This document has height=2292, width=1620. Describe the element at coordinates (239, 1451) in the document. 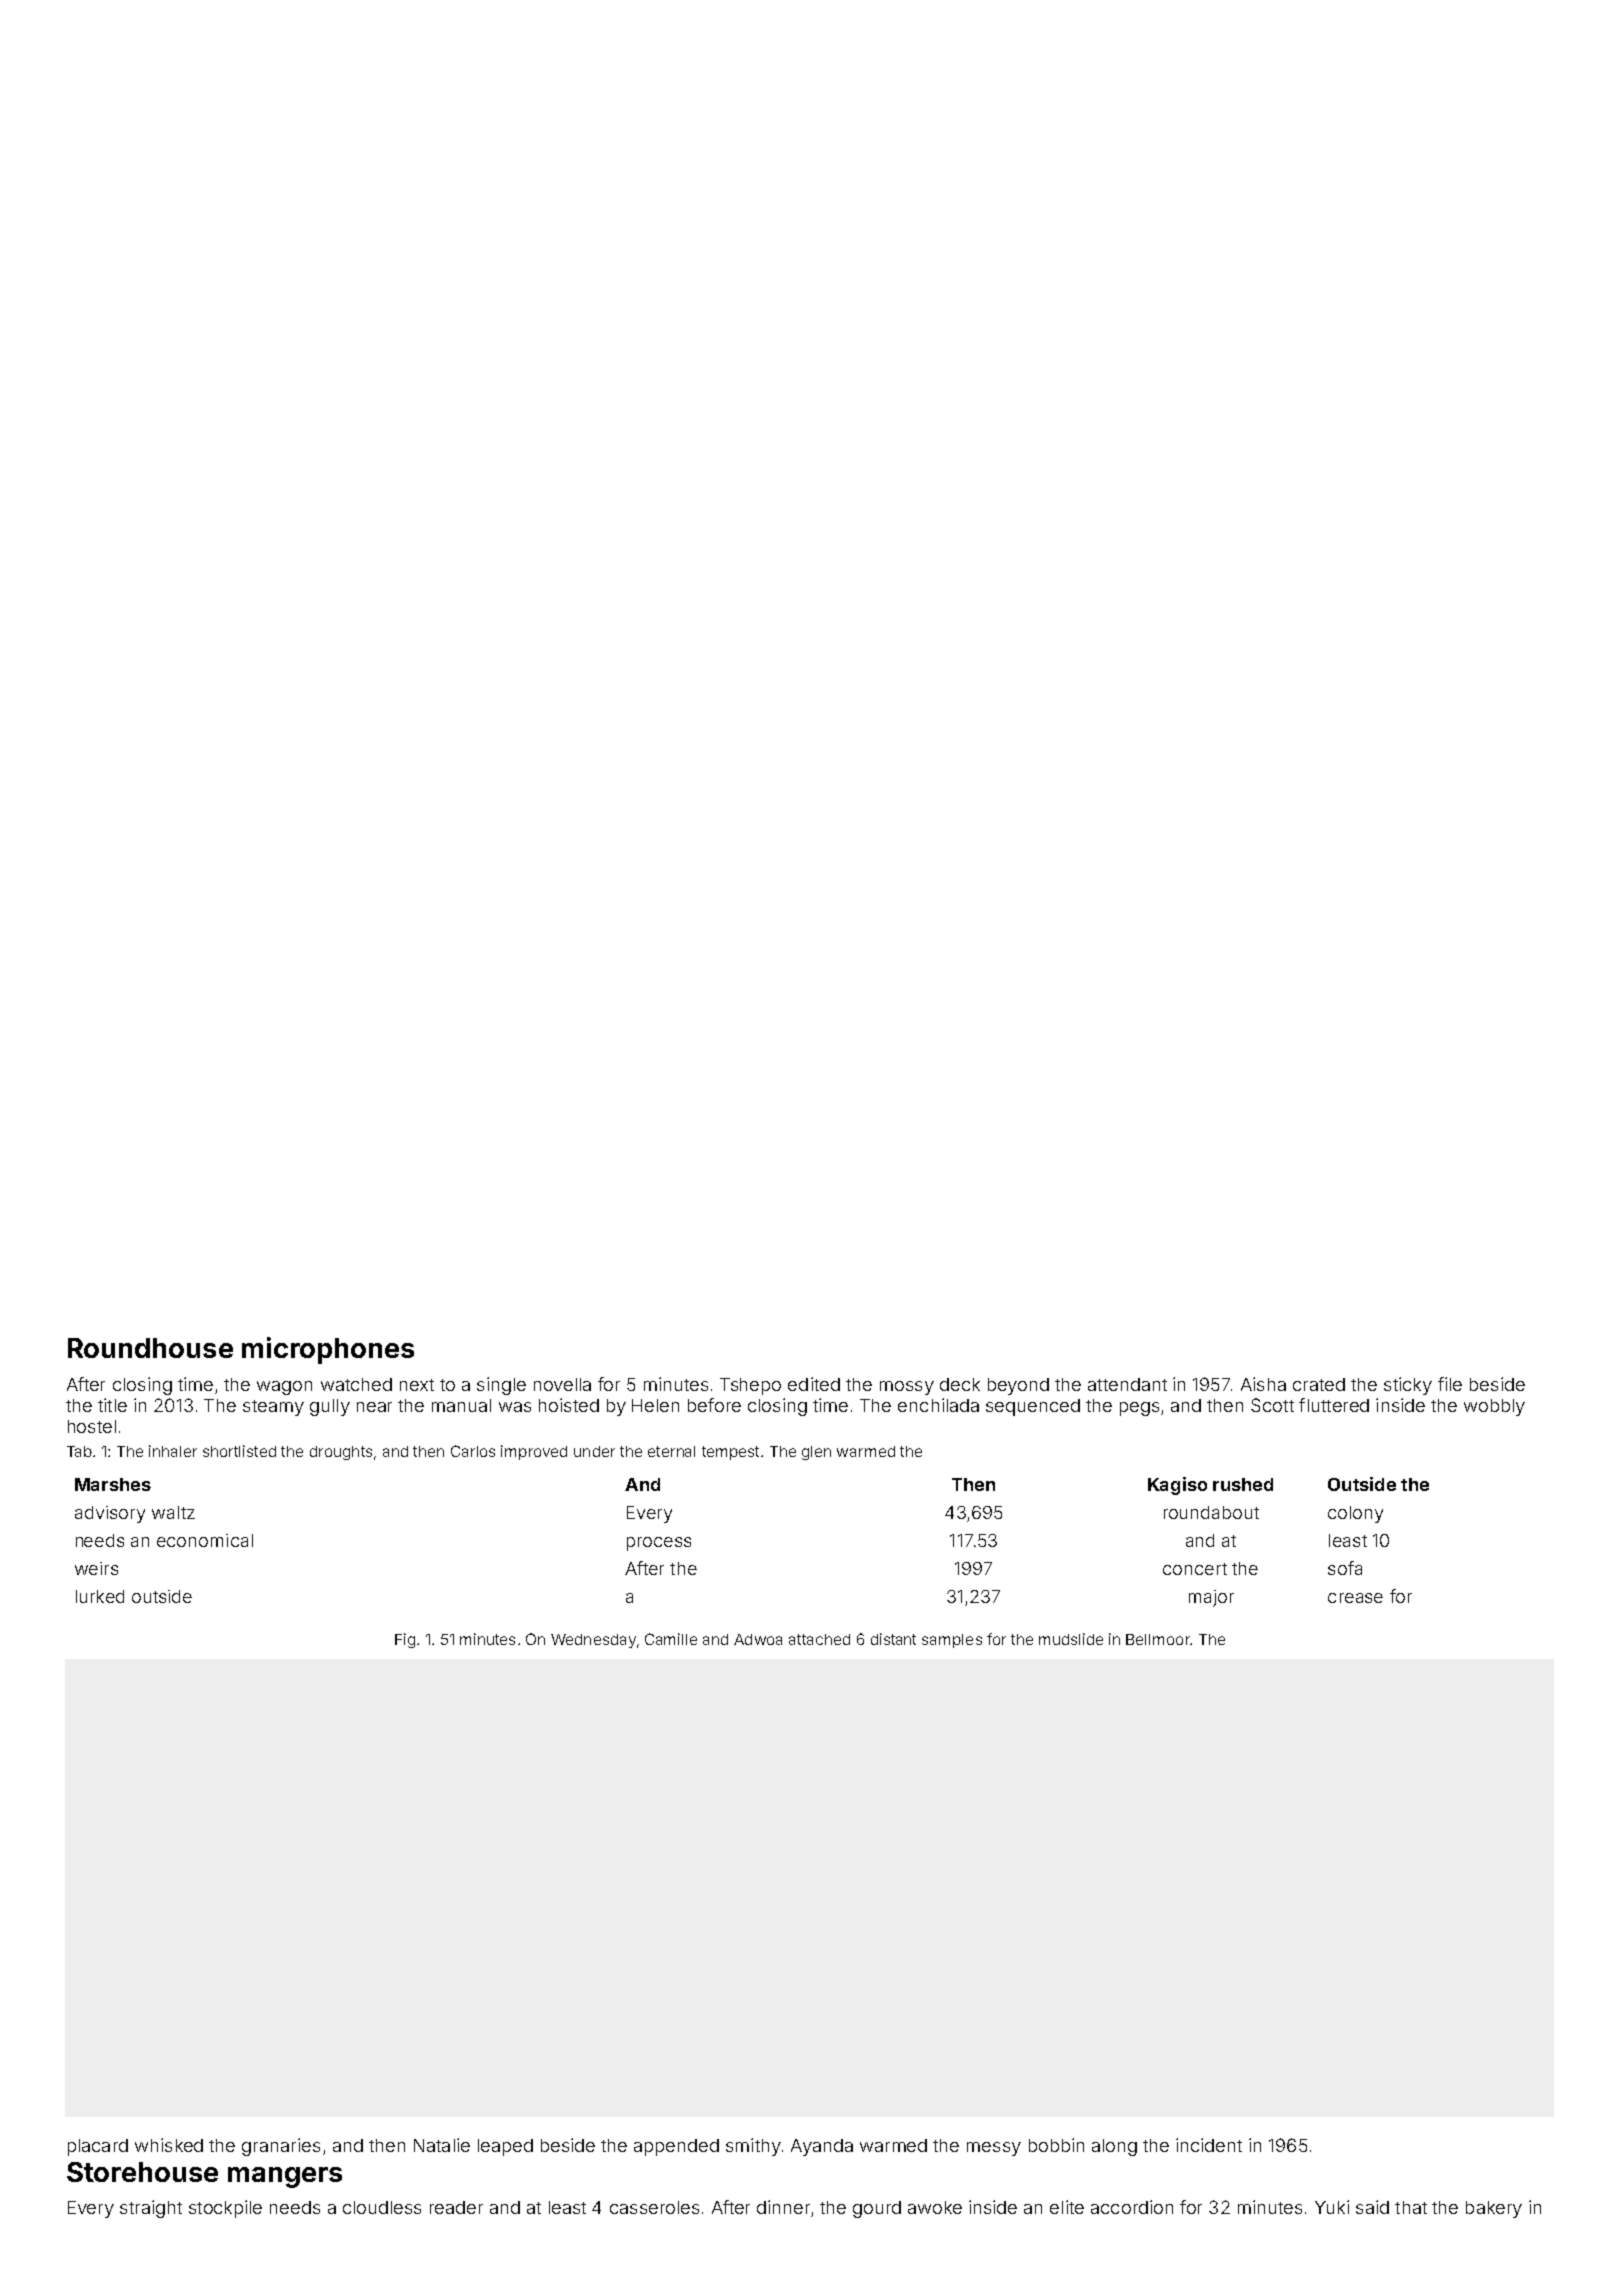

I see `shortlisted` at that location.
